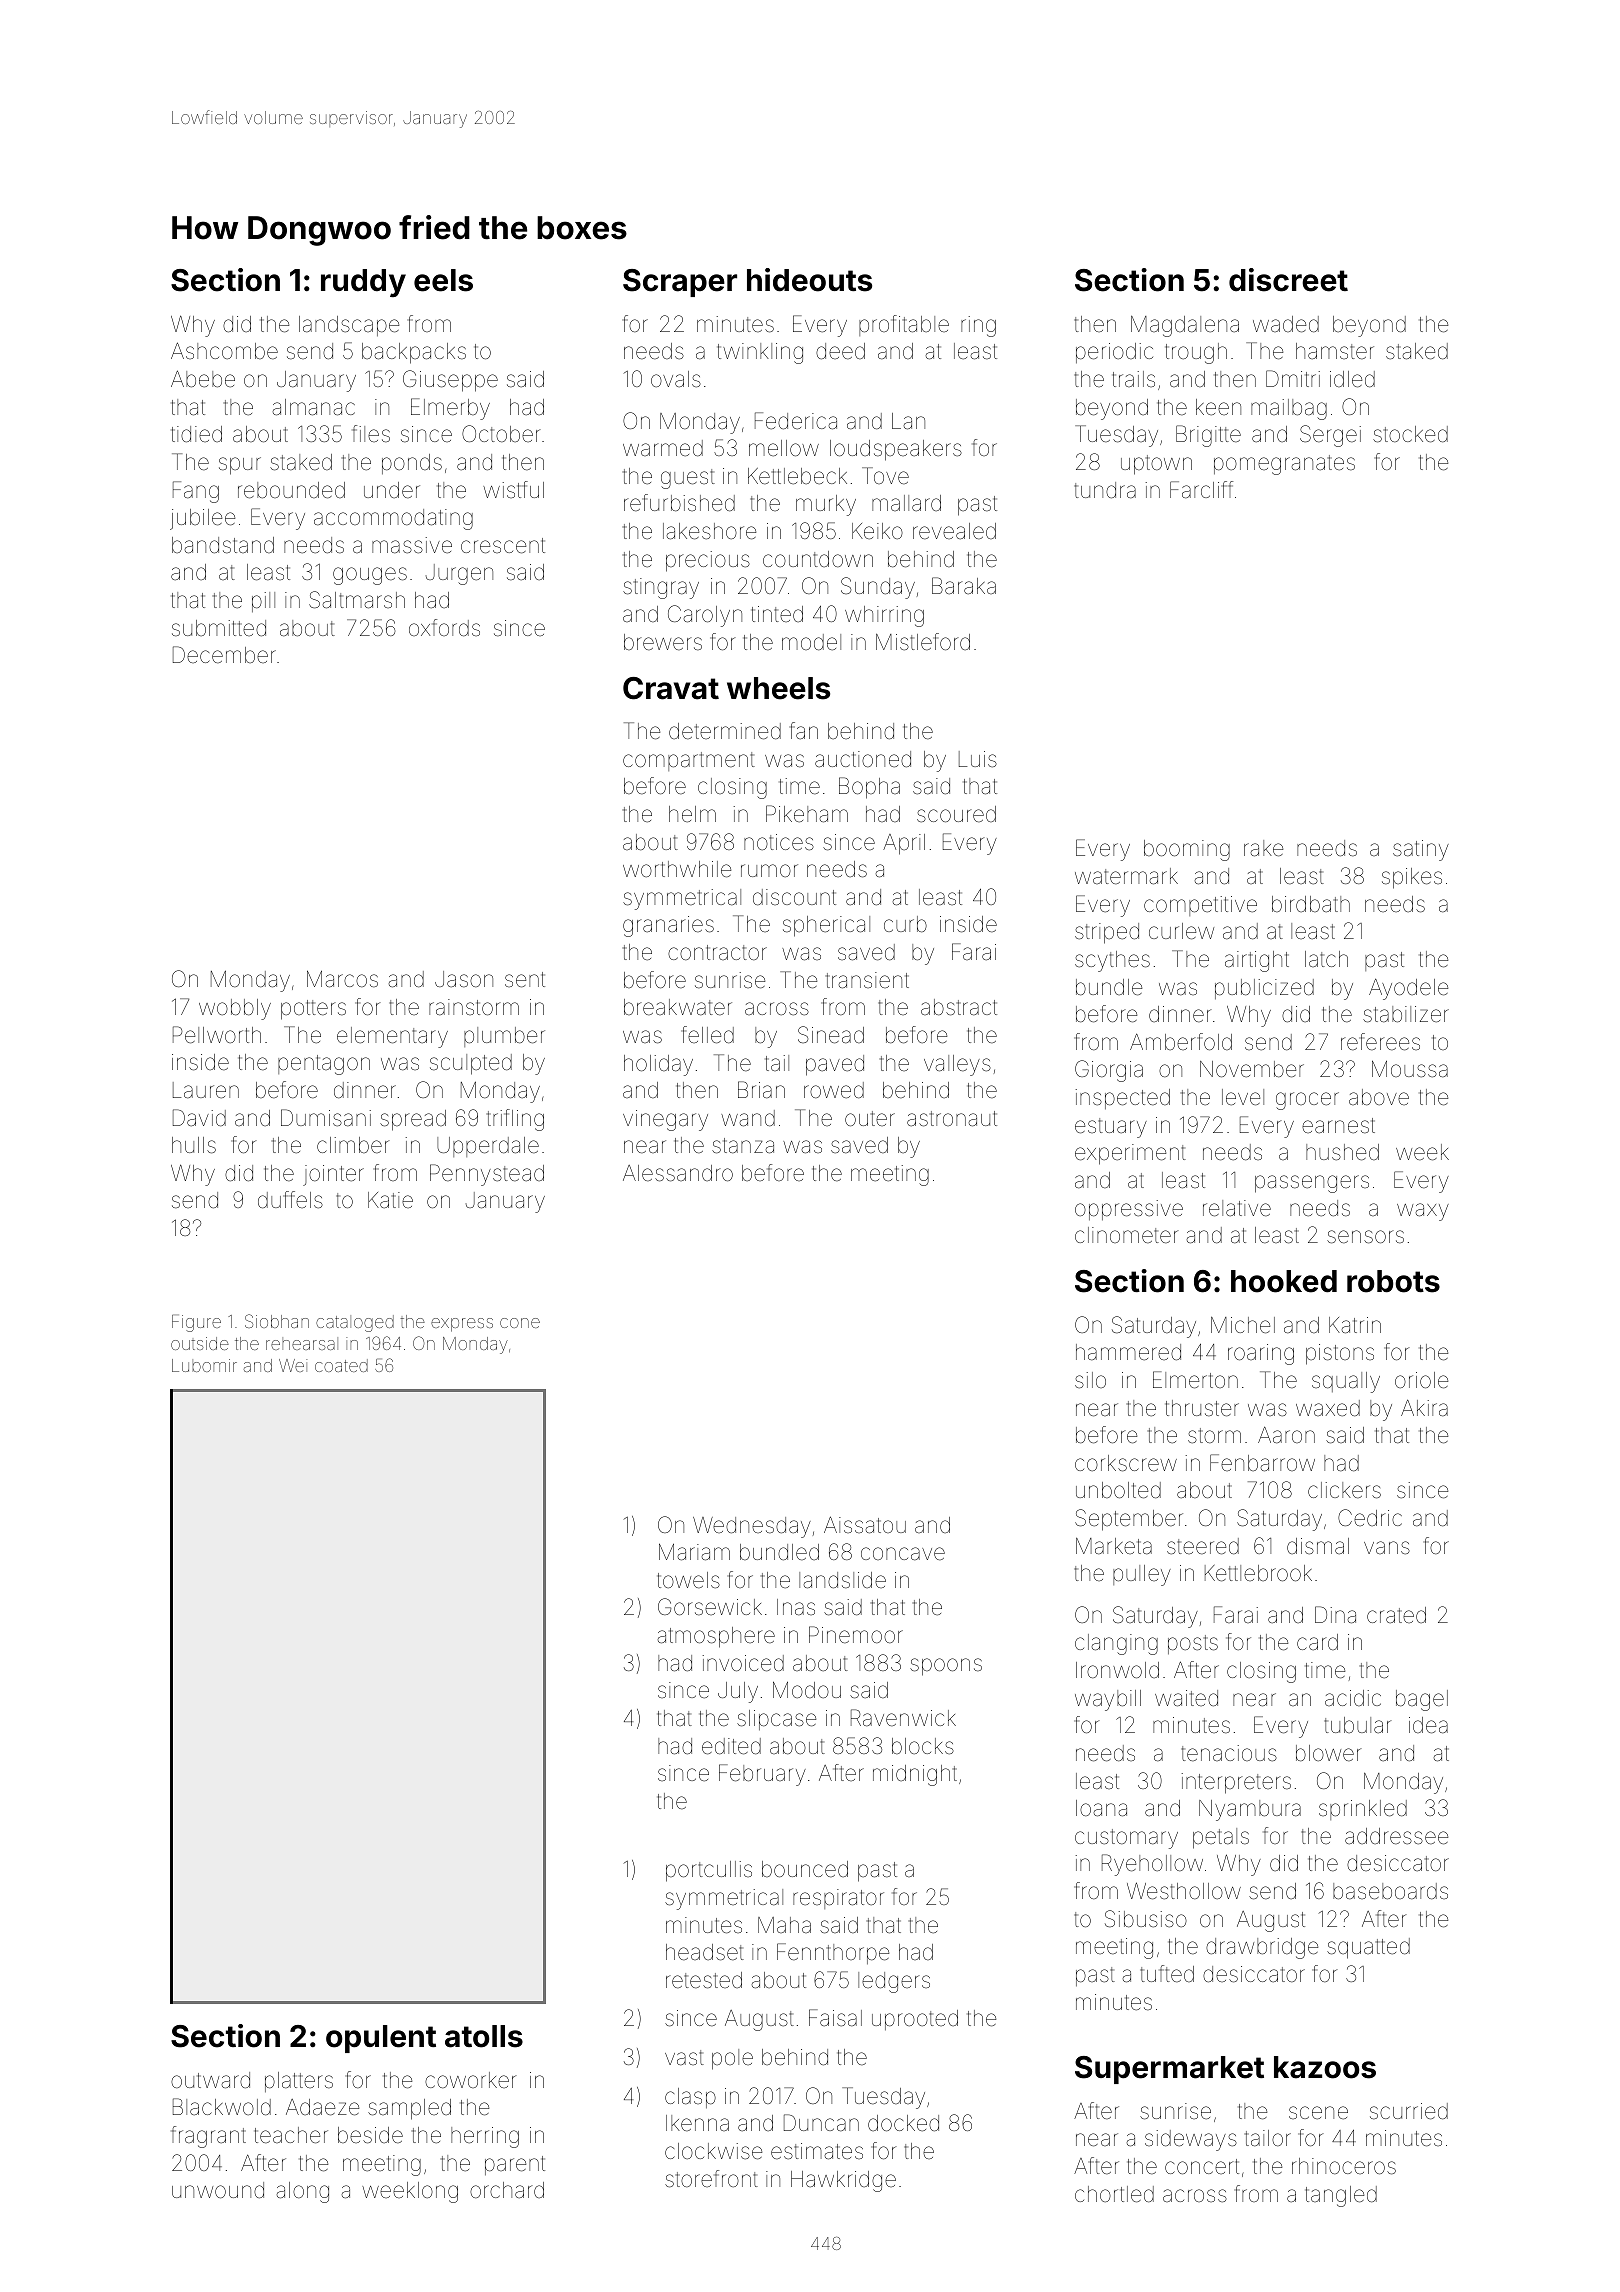  Describe the element at coordinates (1127, 1235) in the screenshot. I see `clinometer` at that location.
